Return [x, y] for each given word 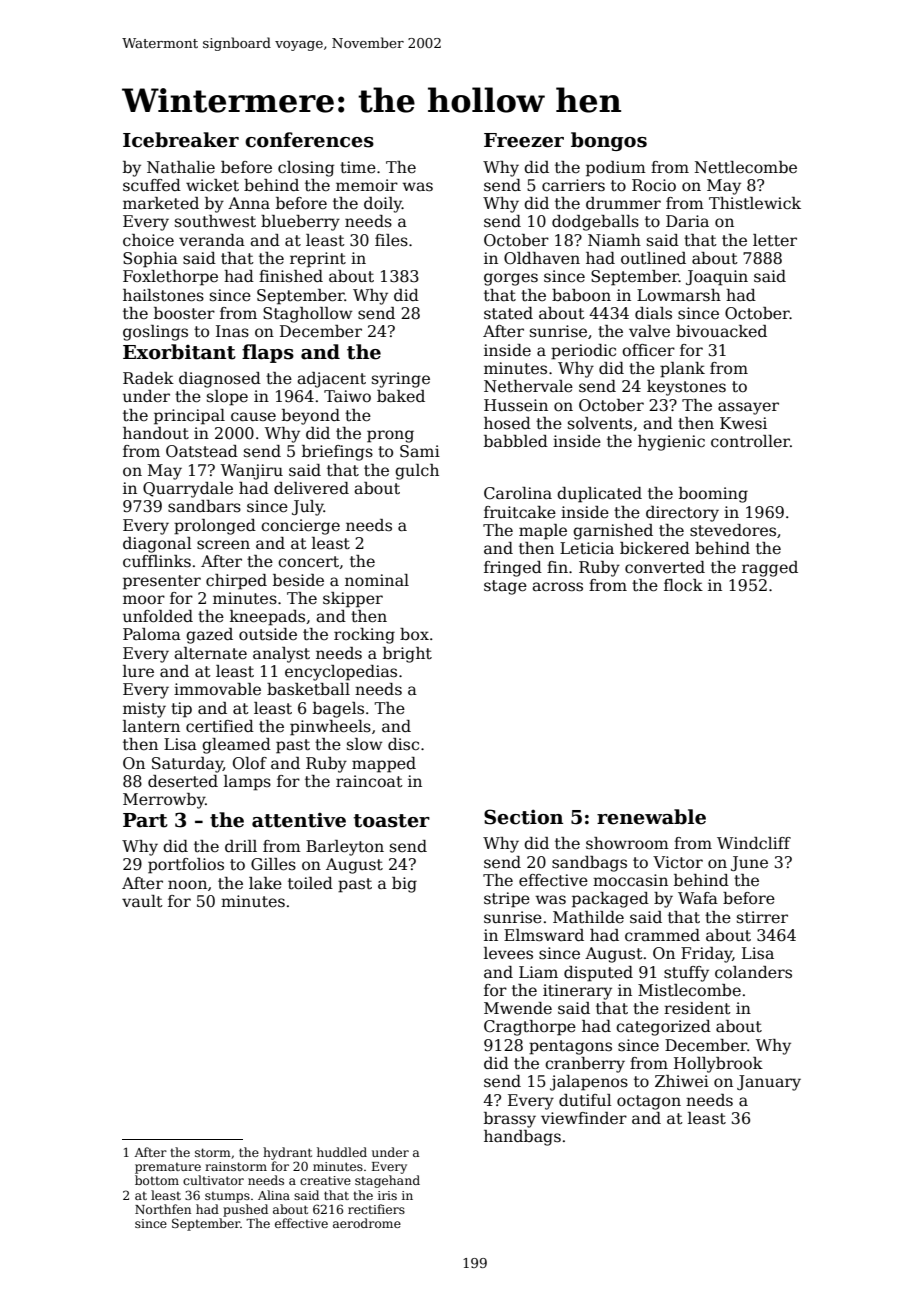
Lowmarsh [679, 295]
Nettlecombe [746, 167]
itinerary [577, 992]
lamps [247, 783]
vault [142, 901]
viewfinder [584, 1118]
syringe [401, 380]
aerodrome [367, 1223]
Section [523, 817]
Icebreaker [181, 140]
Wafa [698, 898]
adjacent [331, 380]
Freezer [524, 140]
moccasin [630, 880]
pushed [245, 1210]
